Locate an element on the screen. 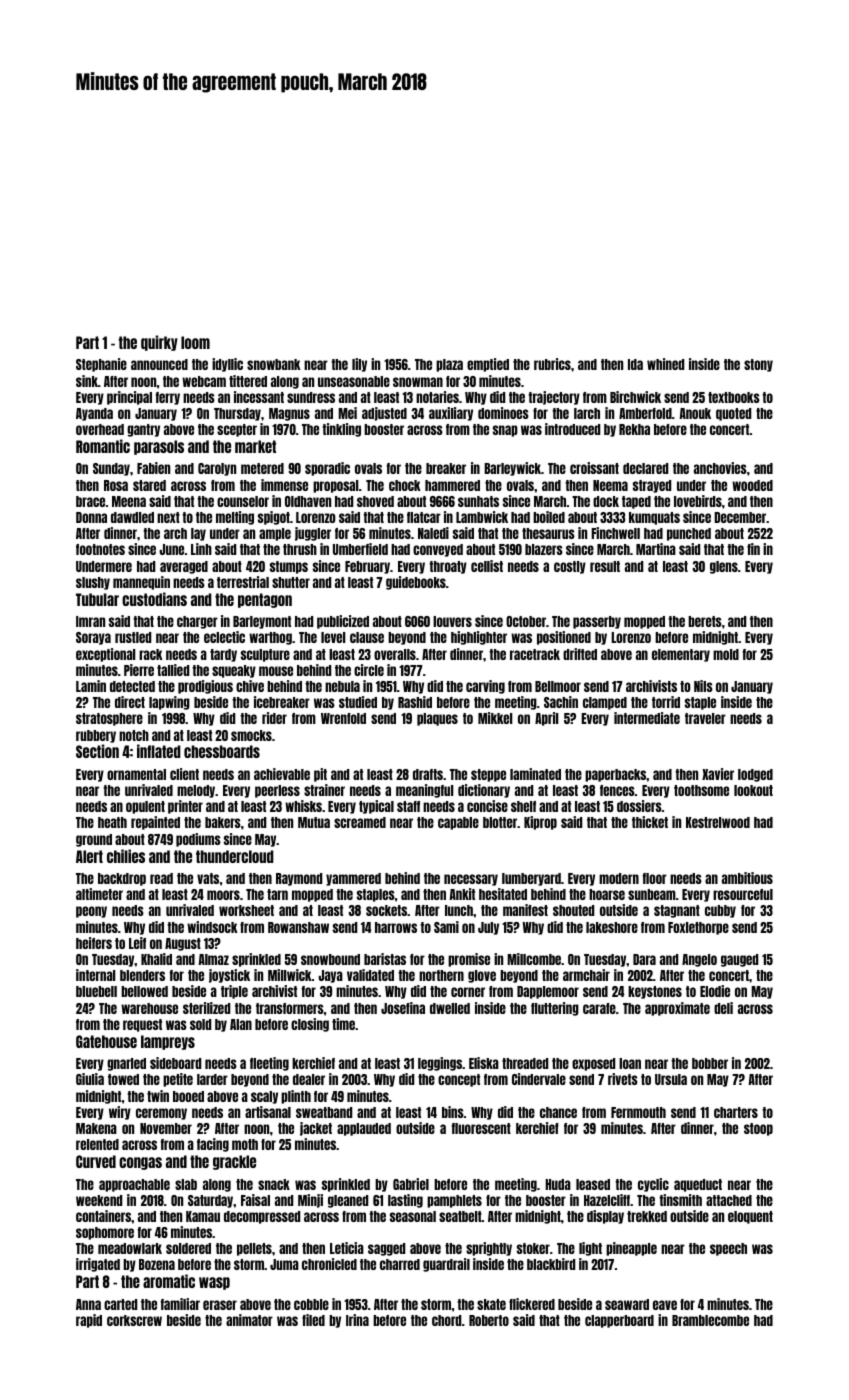 Image resolution: width=849 pixels, height=1400 pixels. parasols is located at coordinates (159, 447).
